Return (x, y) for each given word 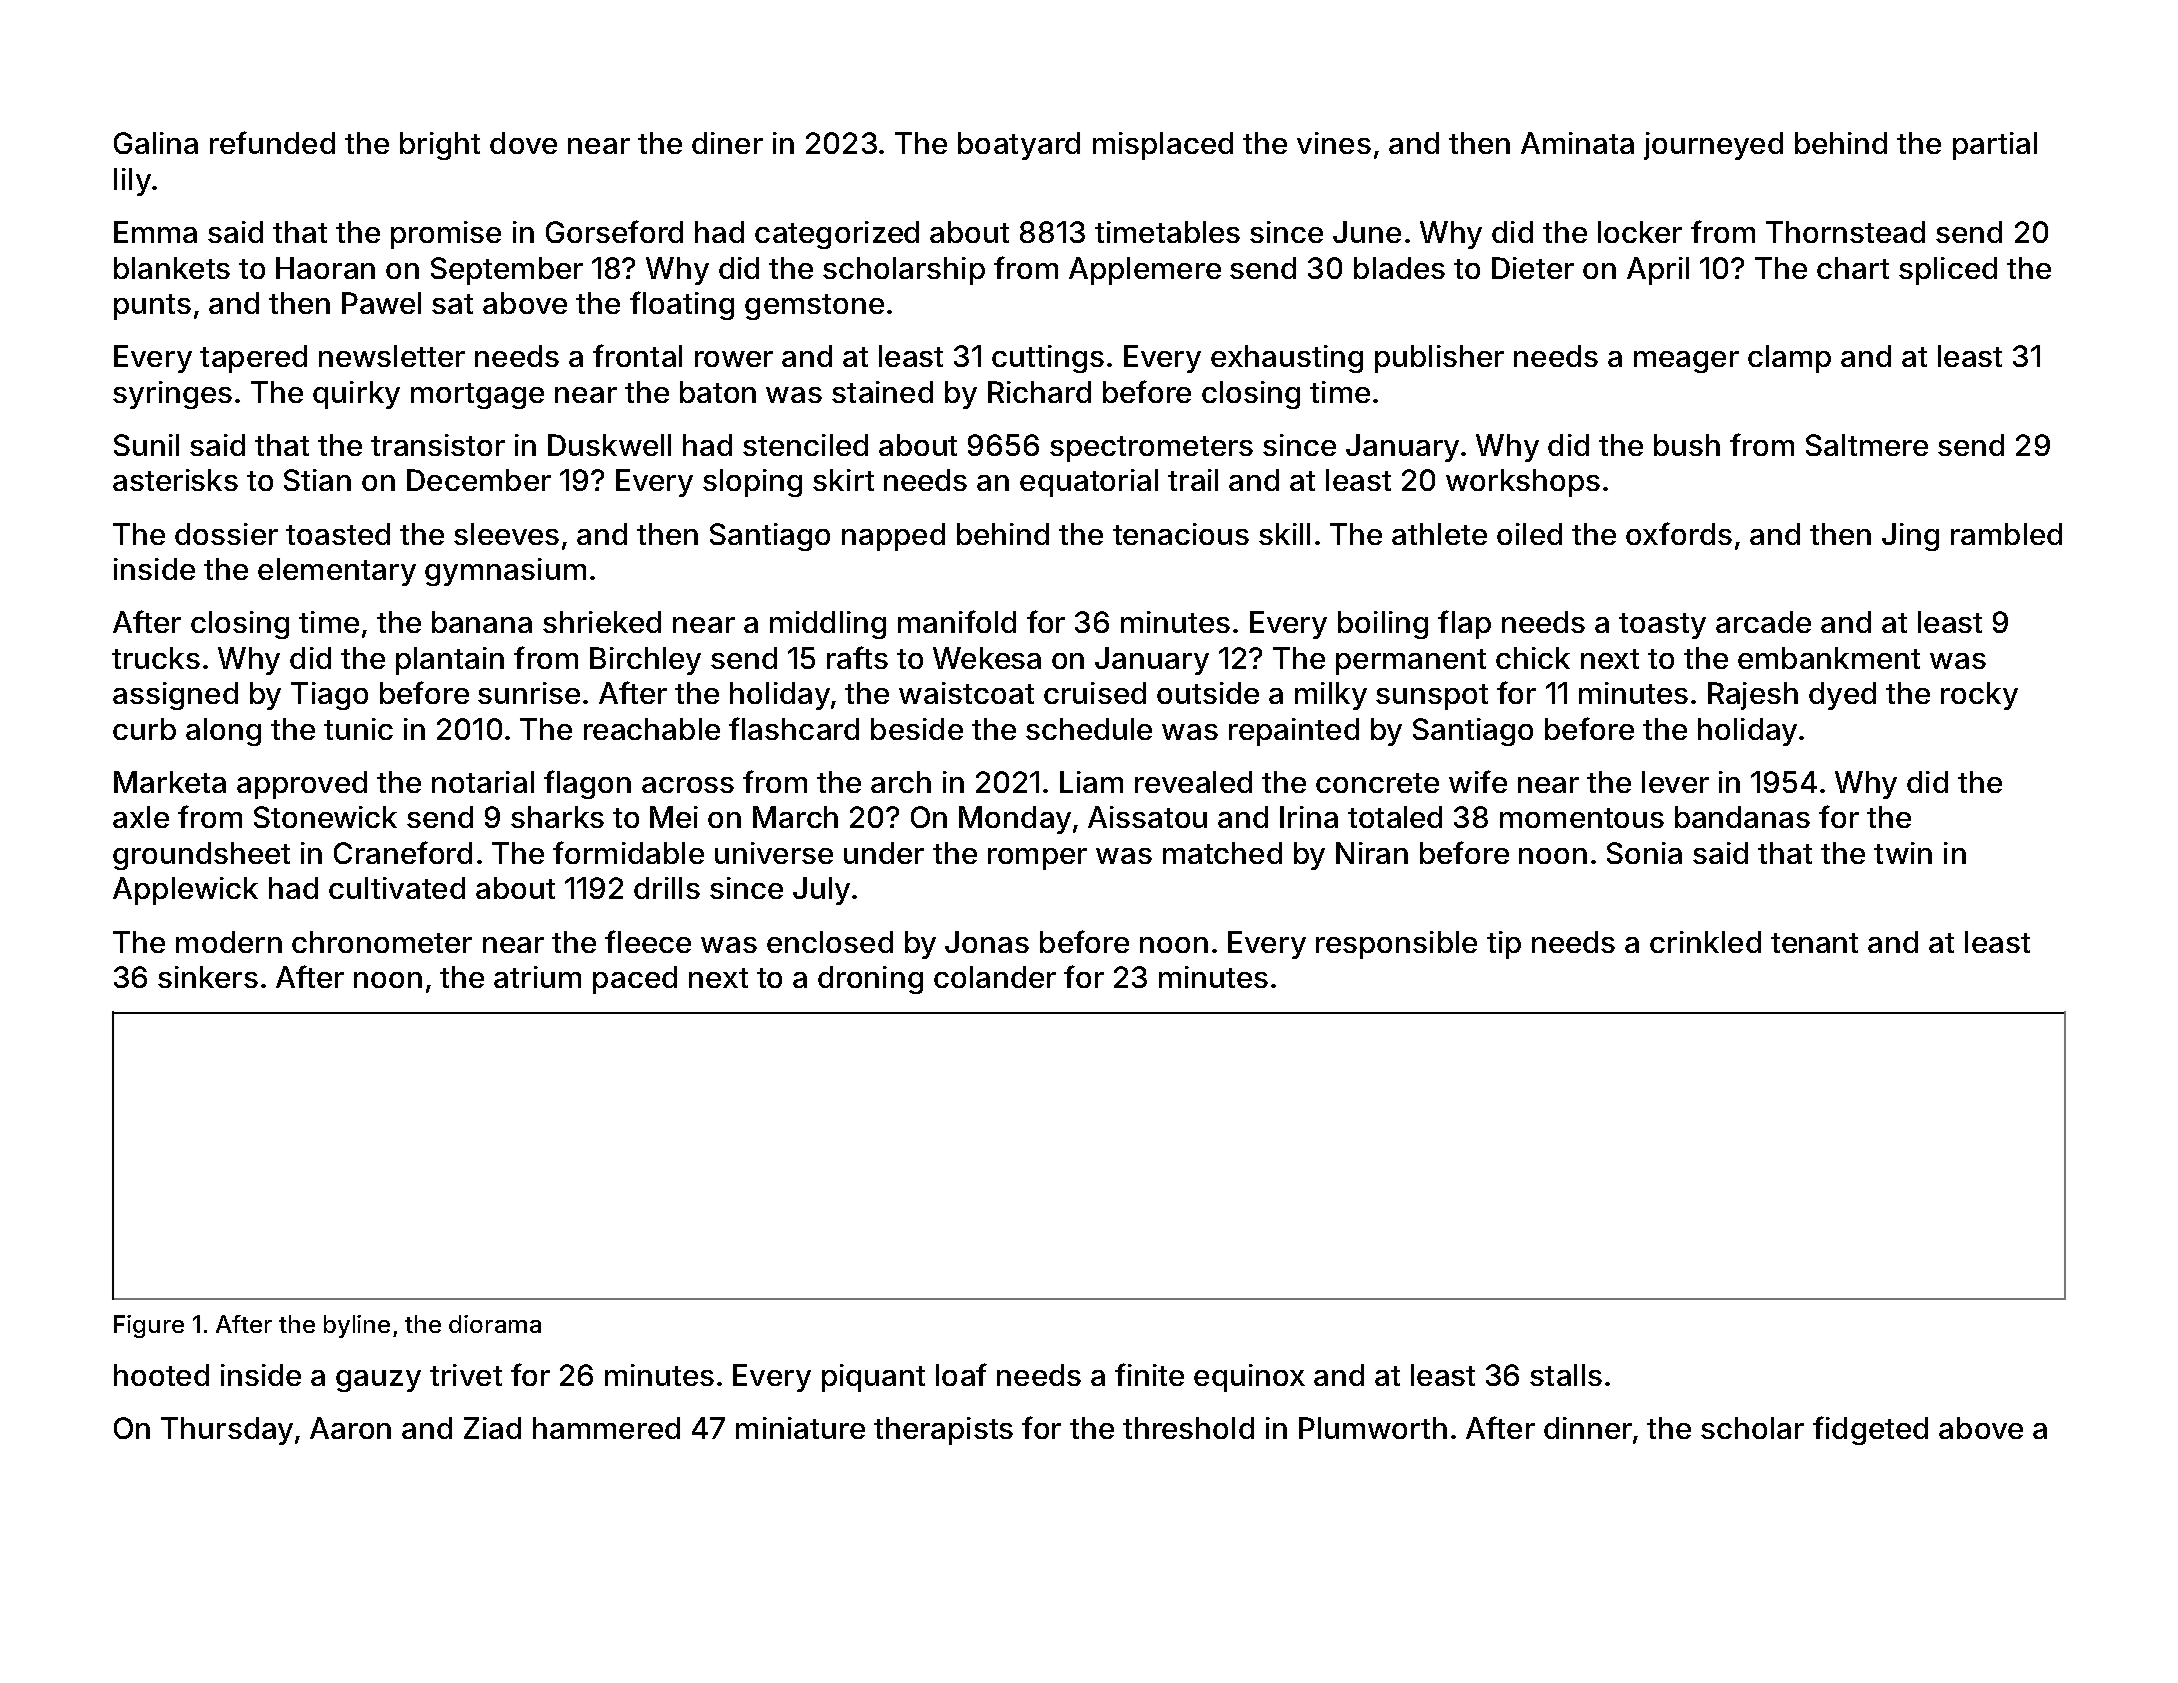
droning (870, 980)
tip (1504, 945)
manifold (957, 621)
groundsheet (201, 856)
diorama (495, 1324)
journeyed (1713, 146)
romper (1037, 859)
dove (523, 143)
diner (727, 143)
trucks (156, 658)
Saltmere (1867, 445)
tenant (1814, 943)
